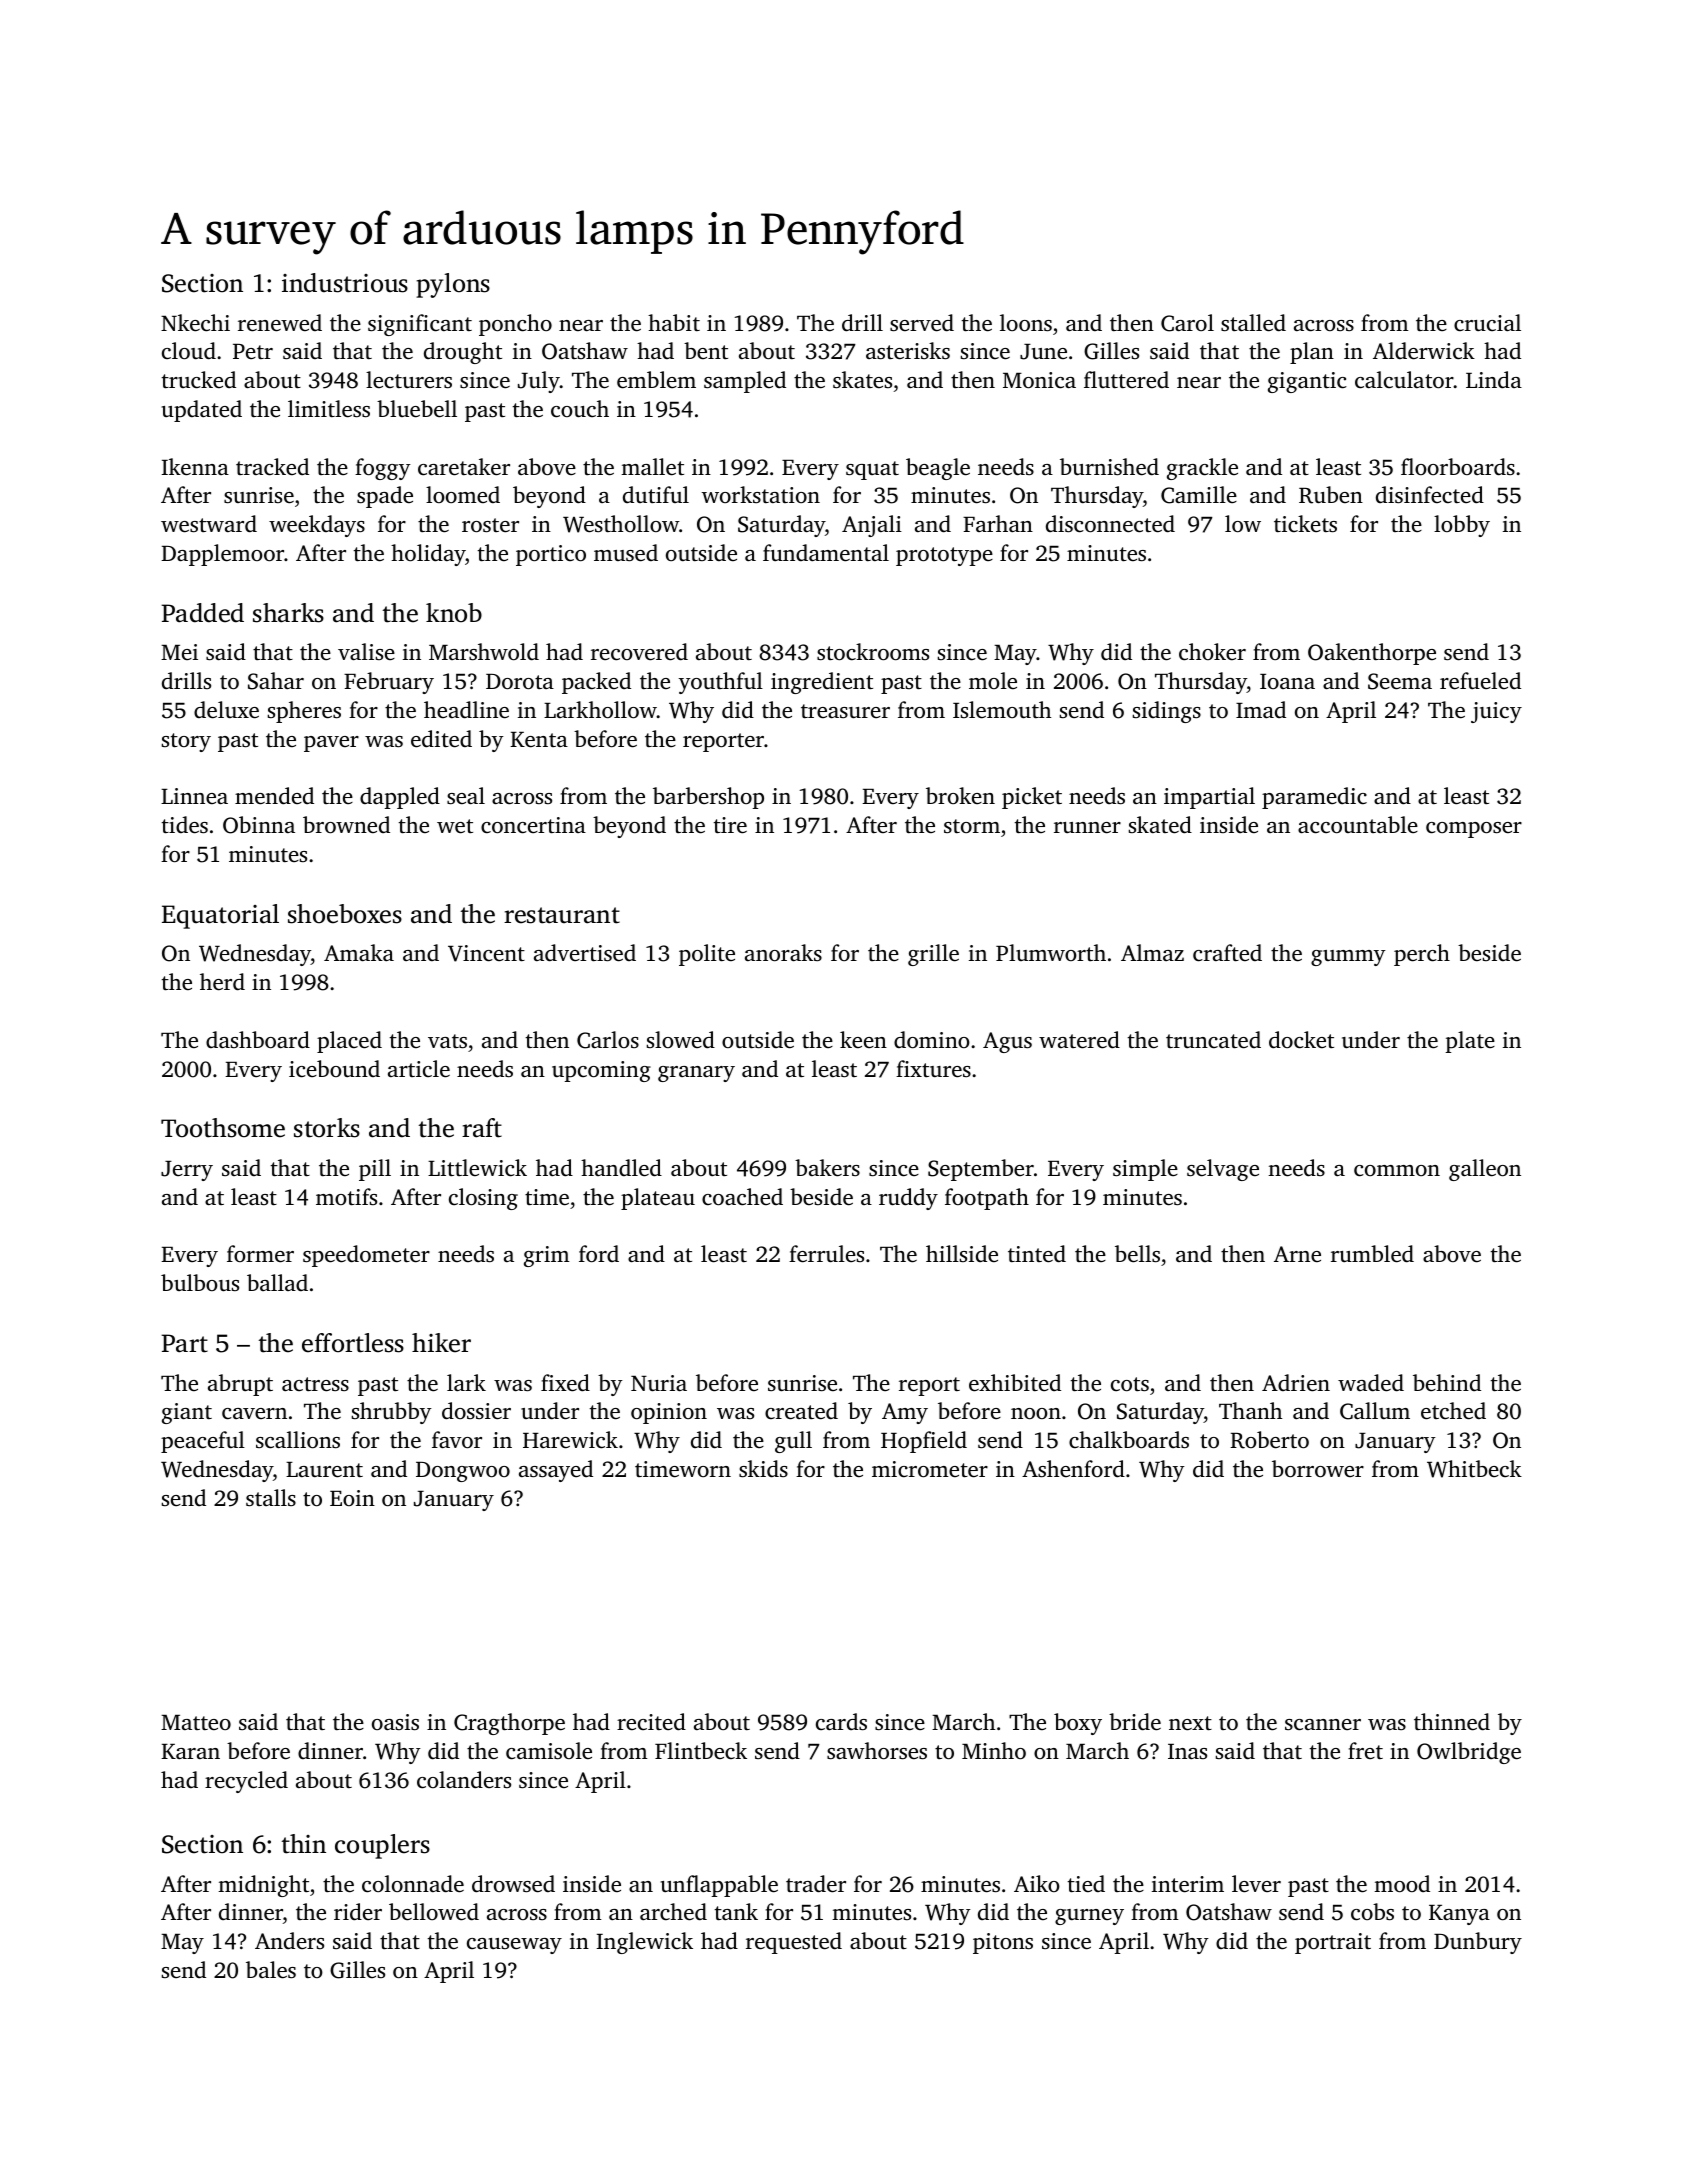 Image resolution: width=1683 pixels, height=2178 pixels. What do you see at coordinates (1160, 825) in the screenshot?
I see `skated` at bounding box center [1160, 825].
